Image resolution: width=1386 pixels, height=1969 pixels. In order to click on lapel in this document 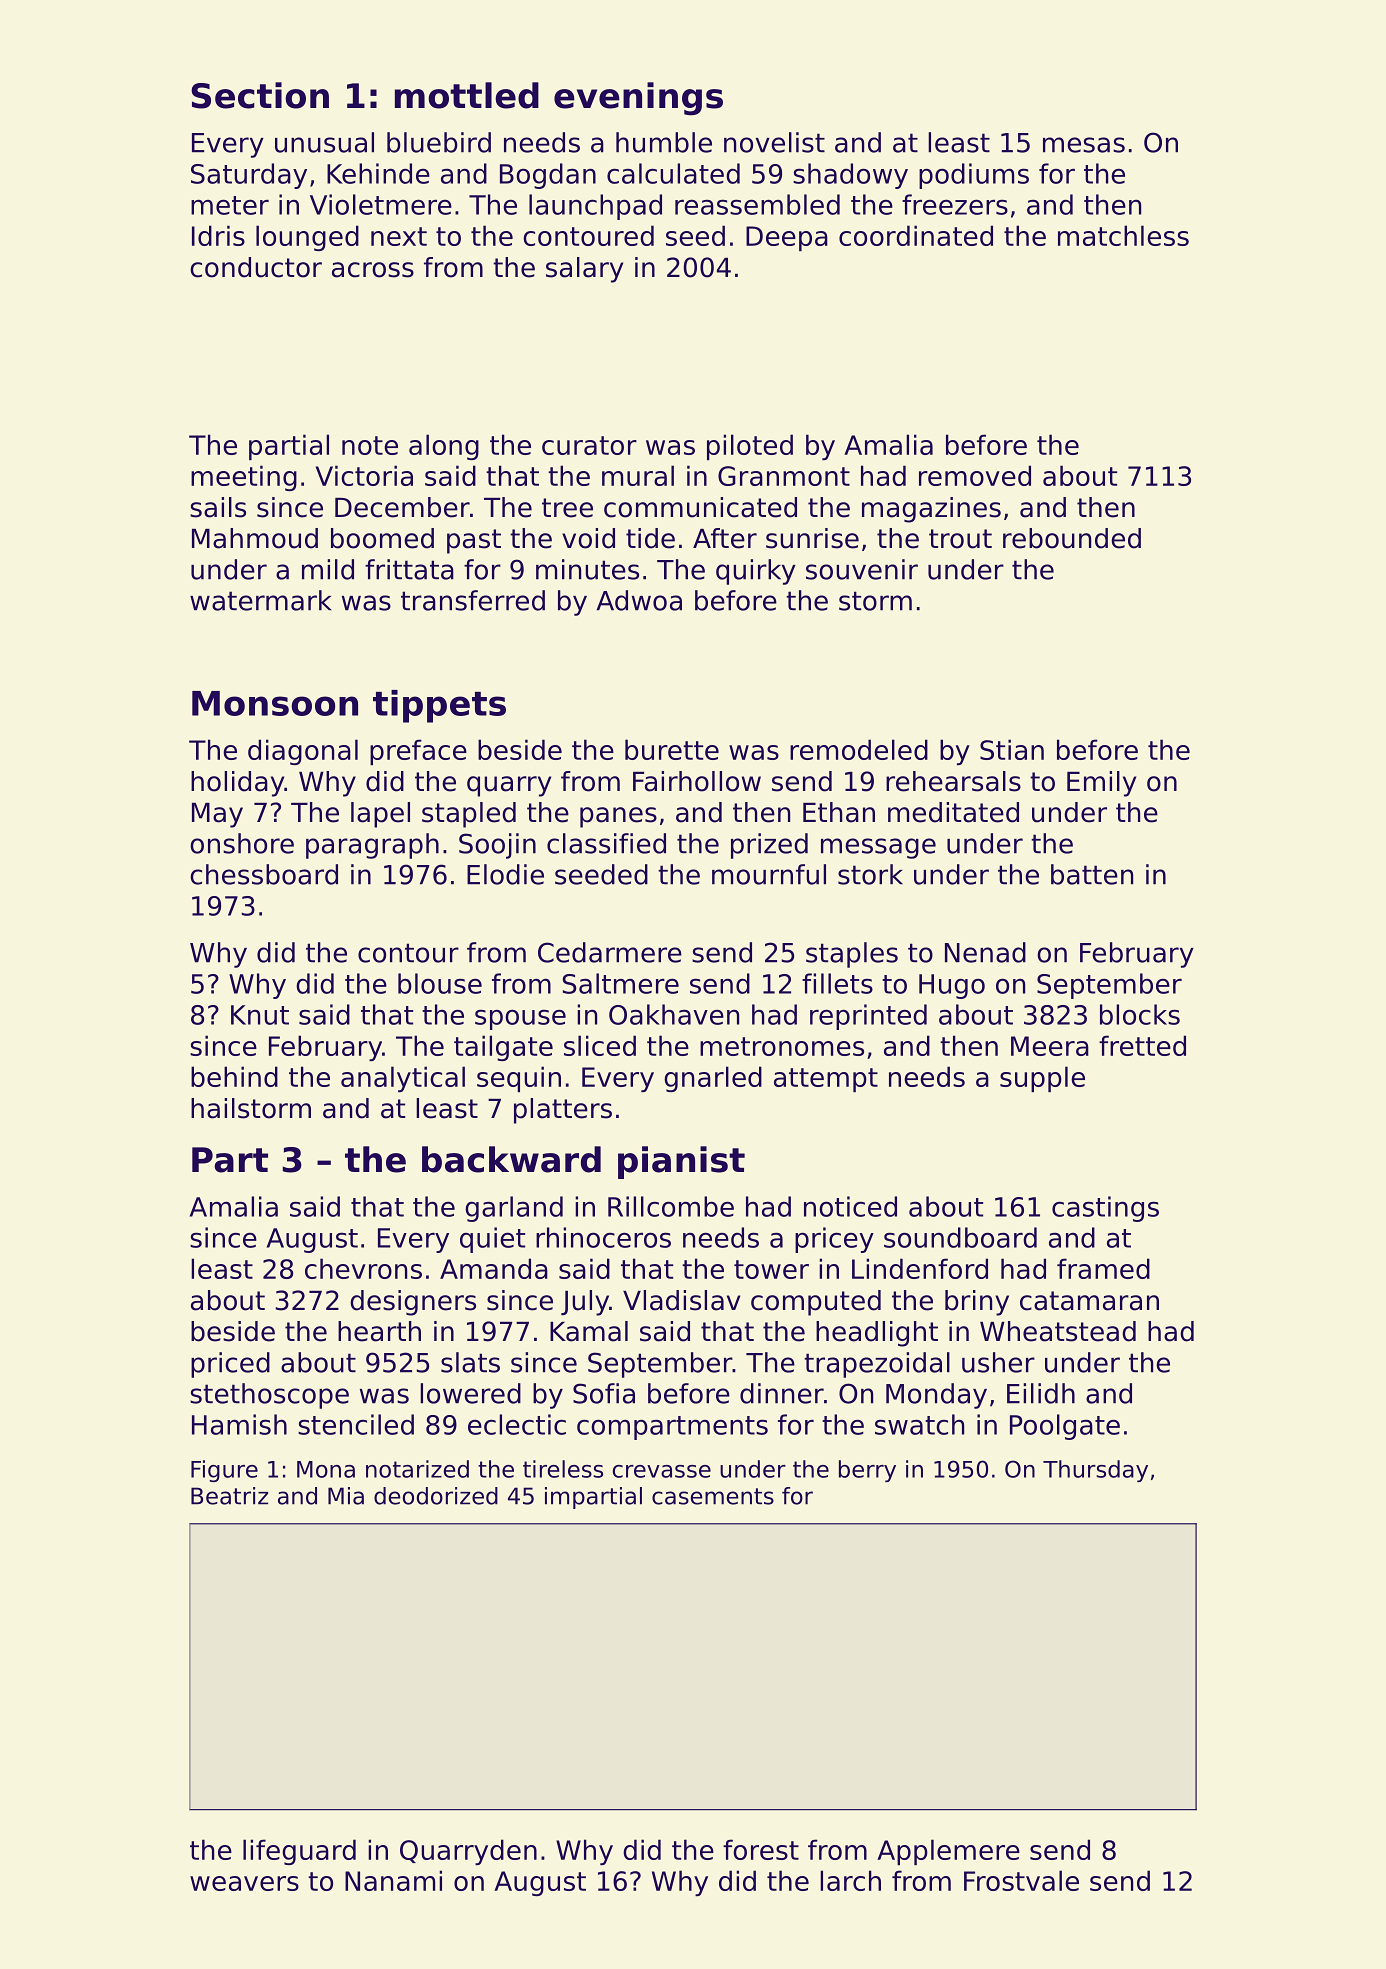, I will do `click(380, 815)`.
